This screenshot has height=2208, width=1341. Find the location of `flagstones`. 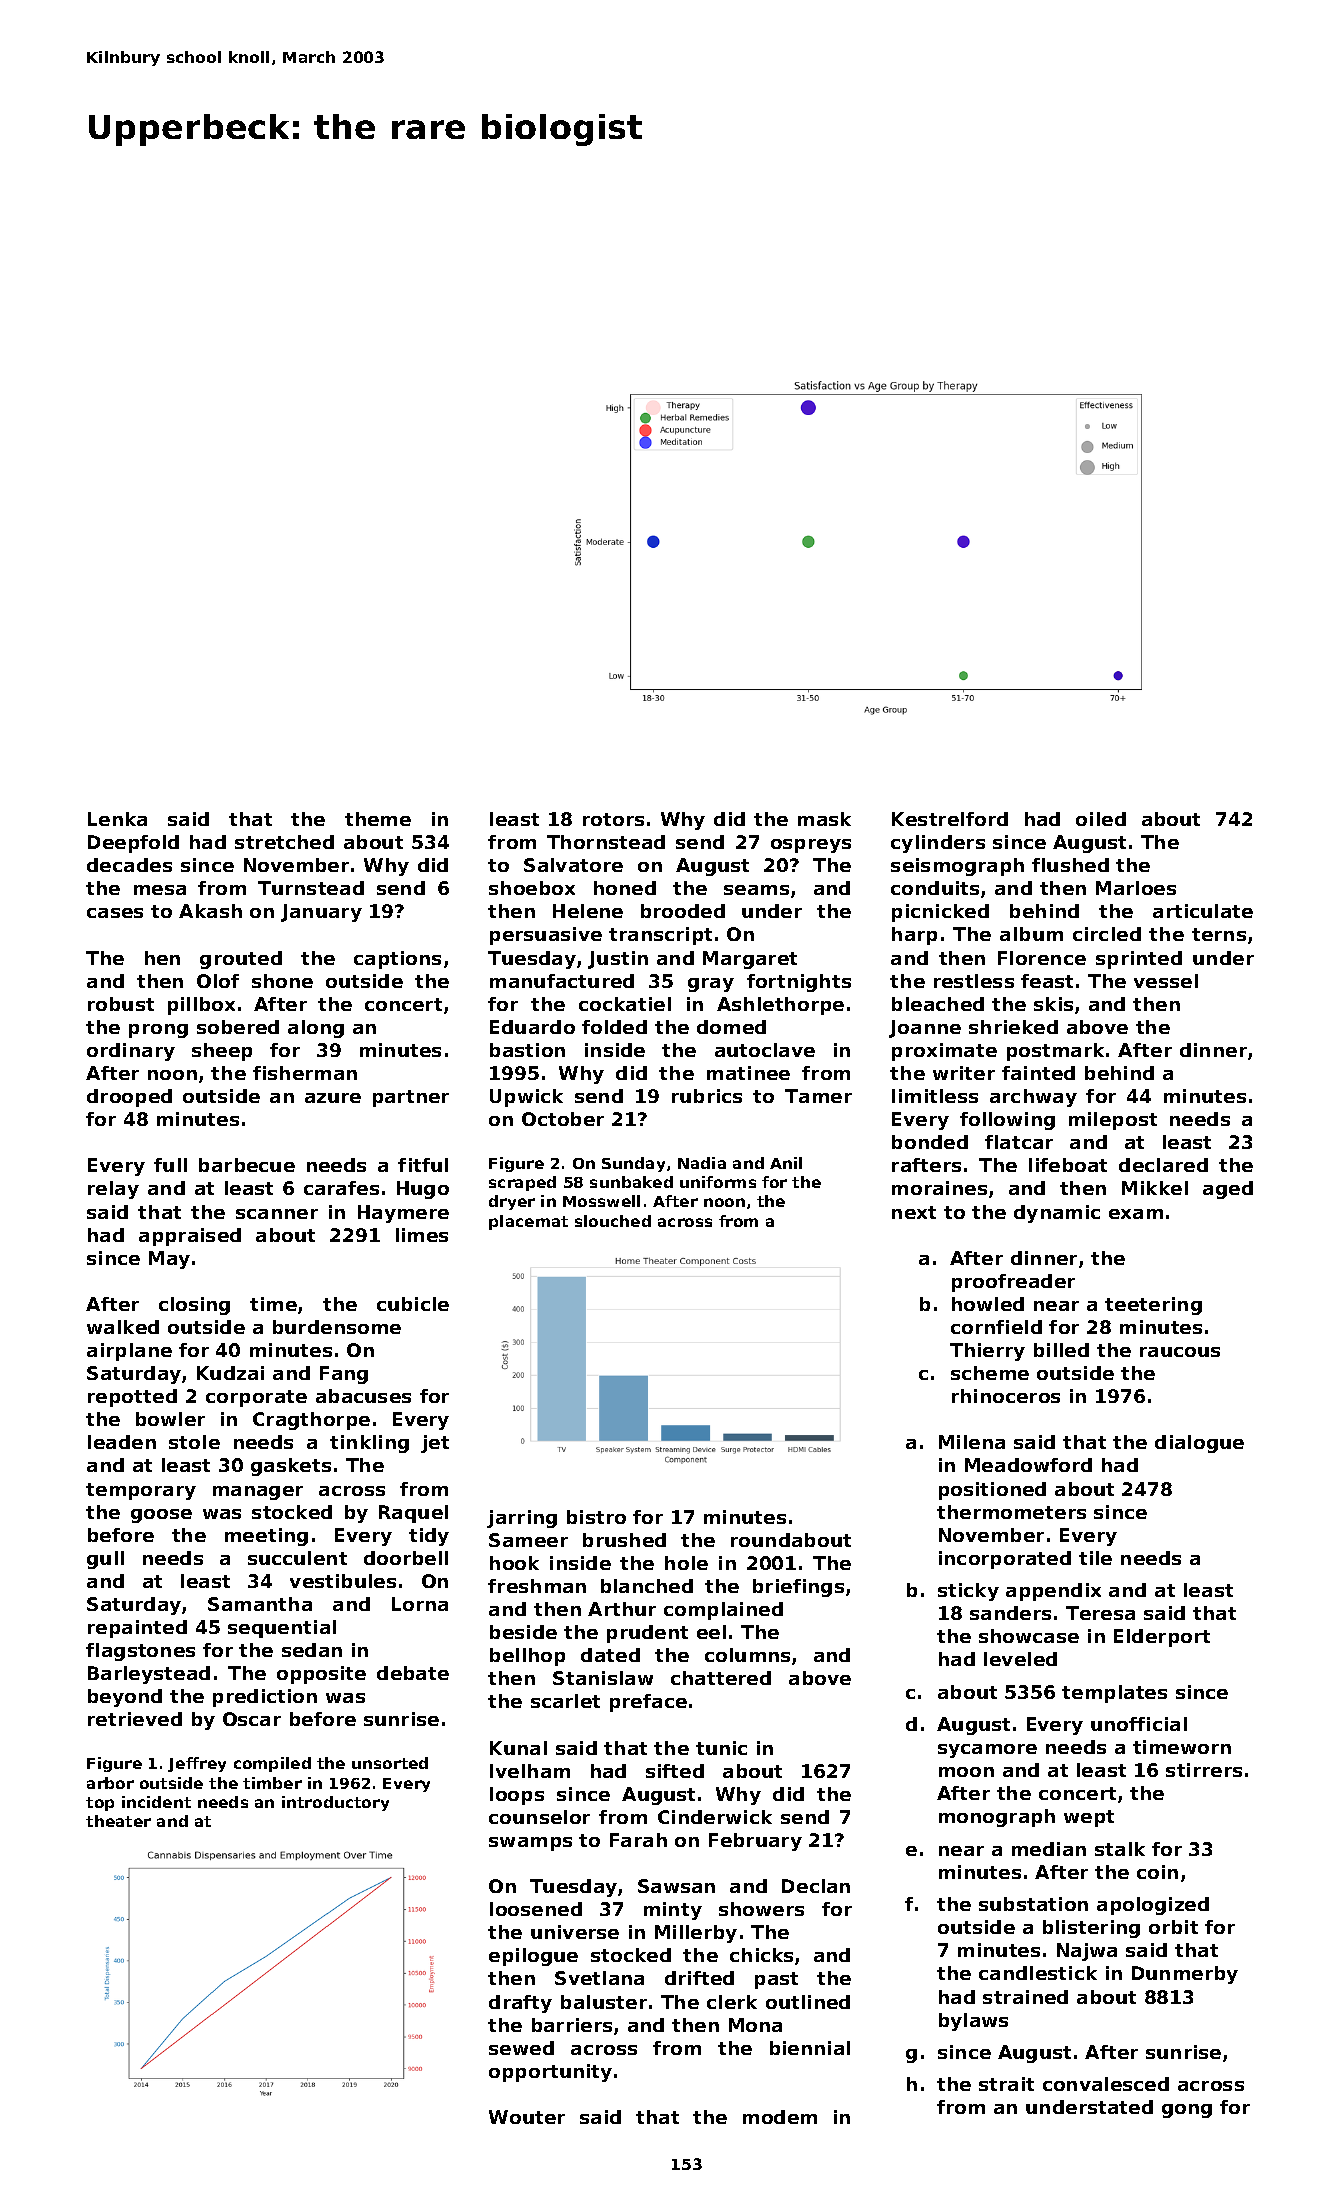

flagstones is located at coordinates (140, 1652).
